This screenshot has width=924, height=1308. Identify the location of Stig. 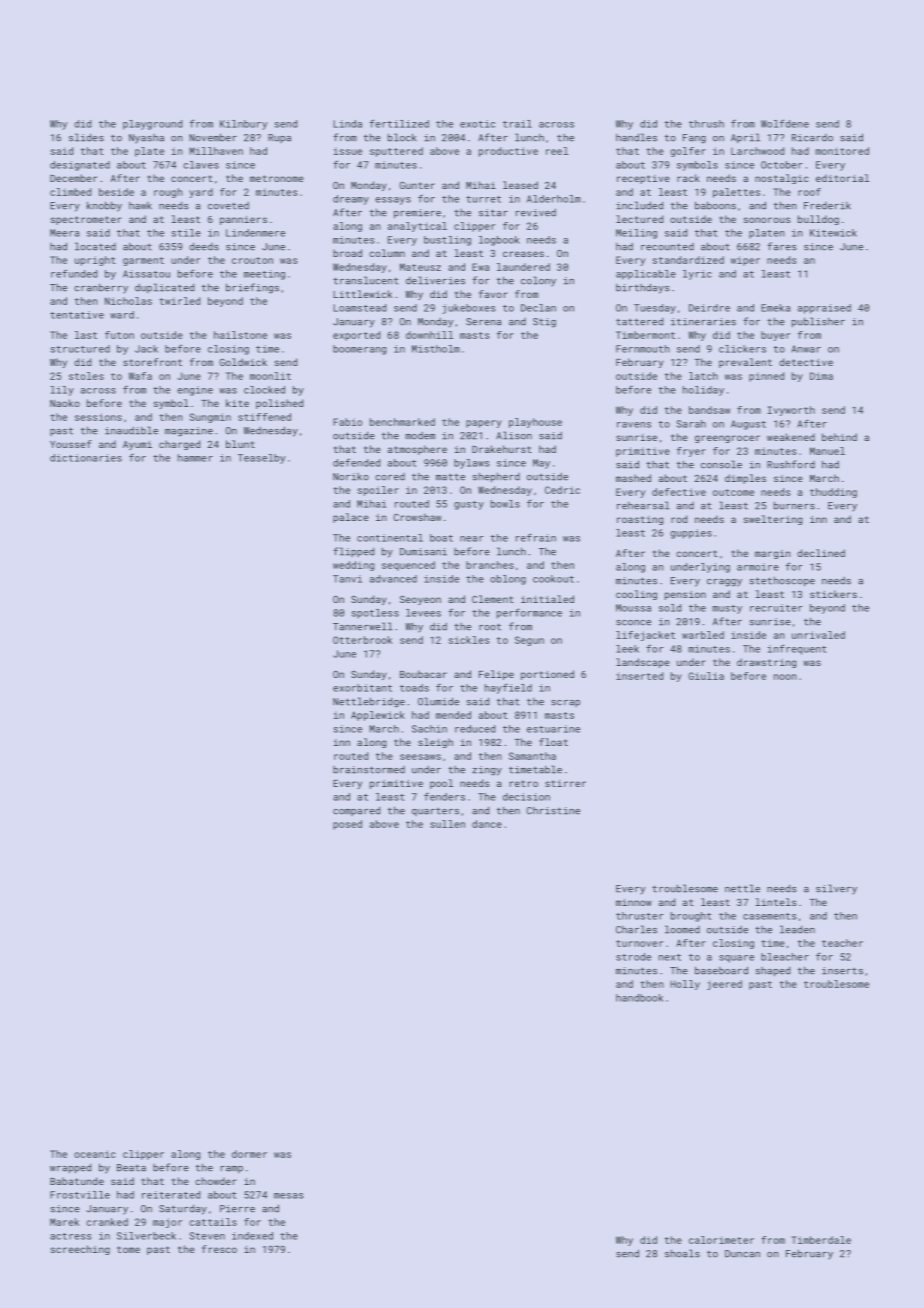
(544, 323).
